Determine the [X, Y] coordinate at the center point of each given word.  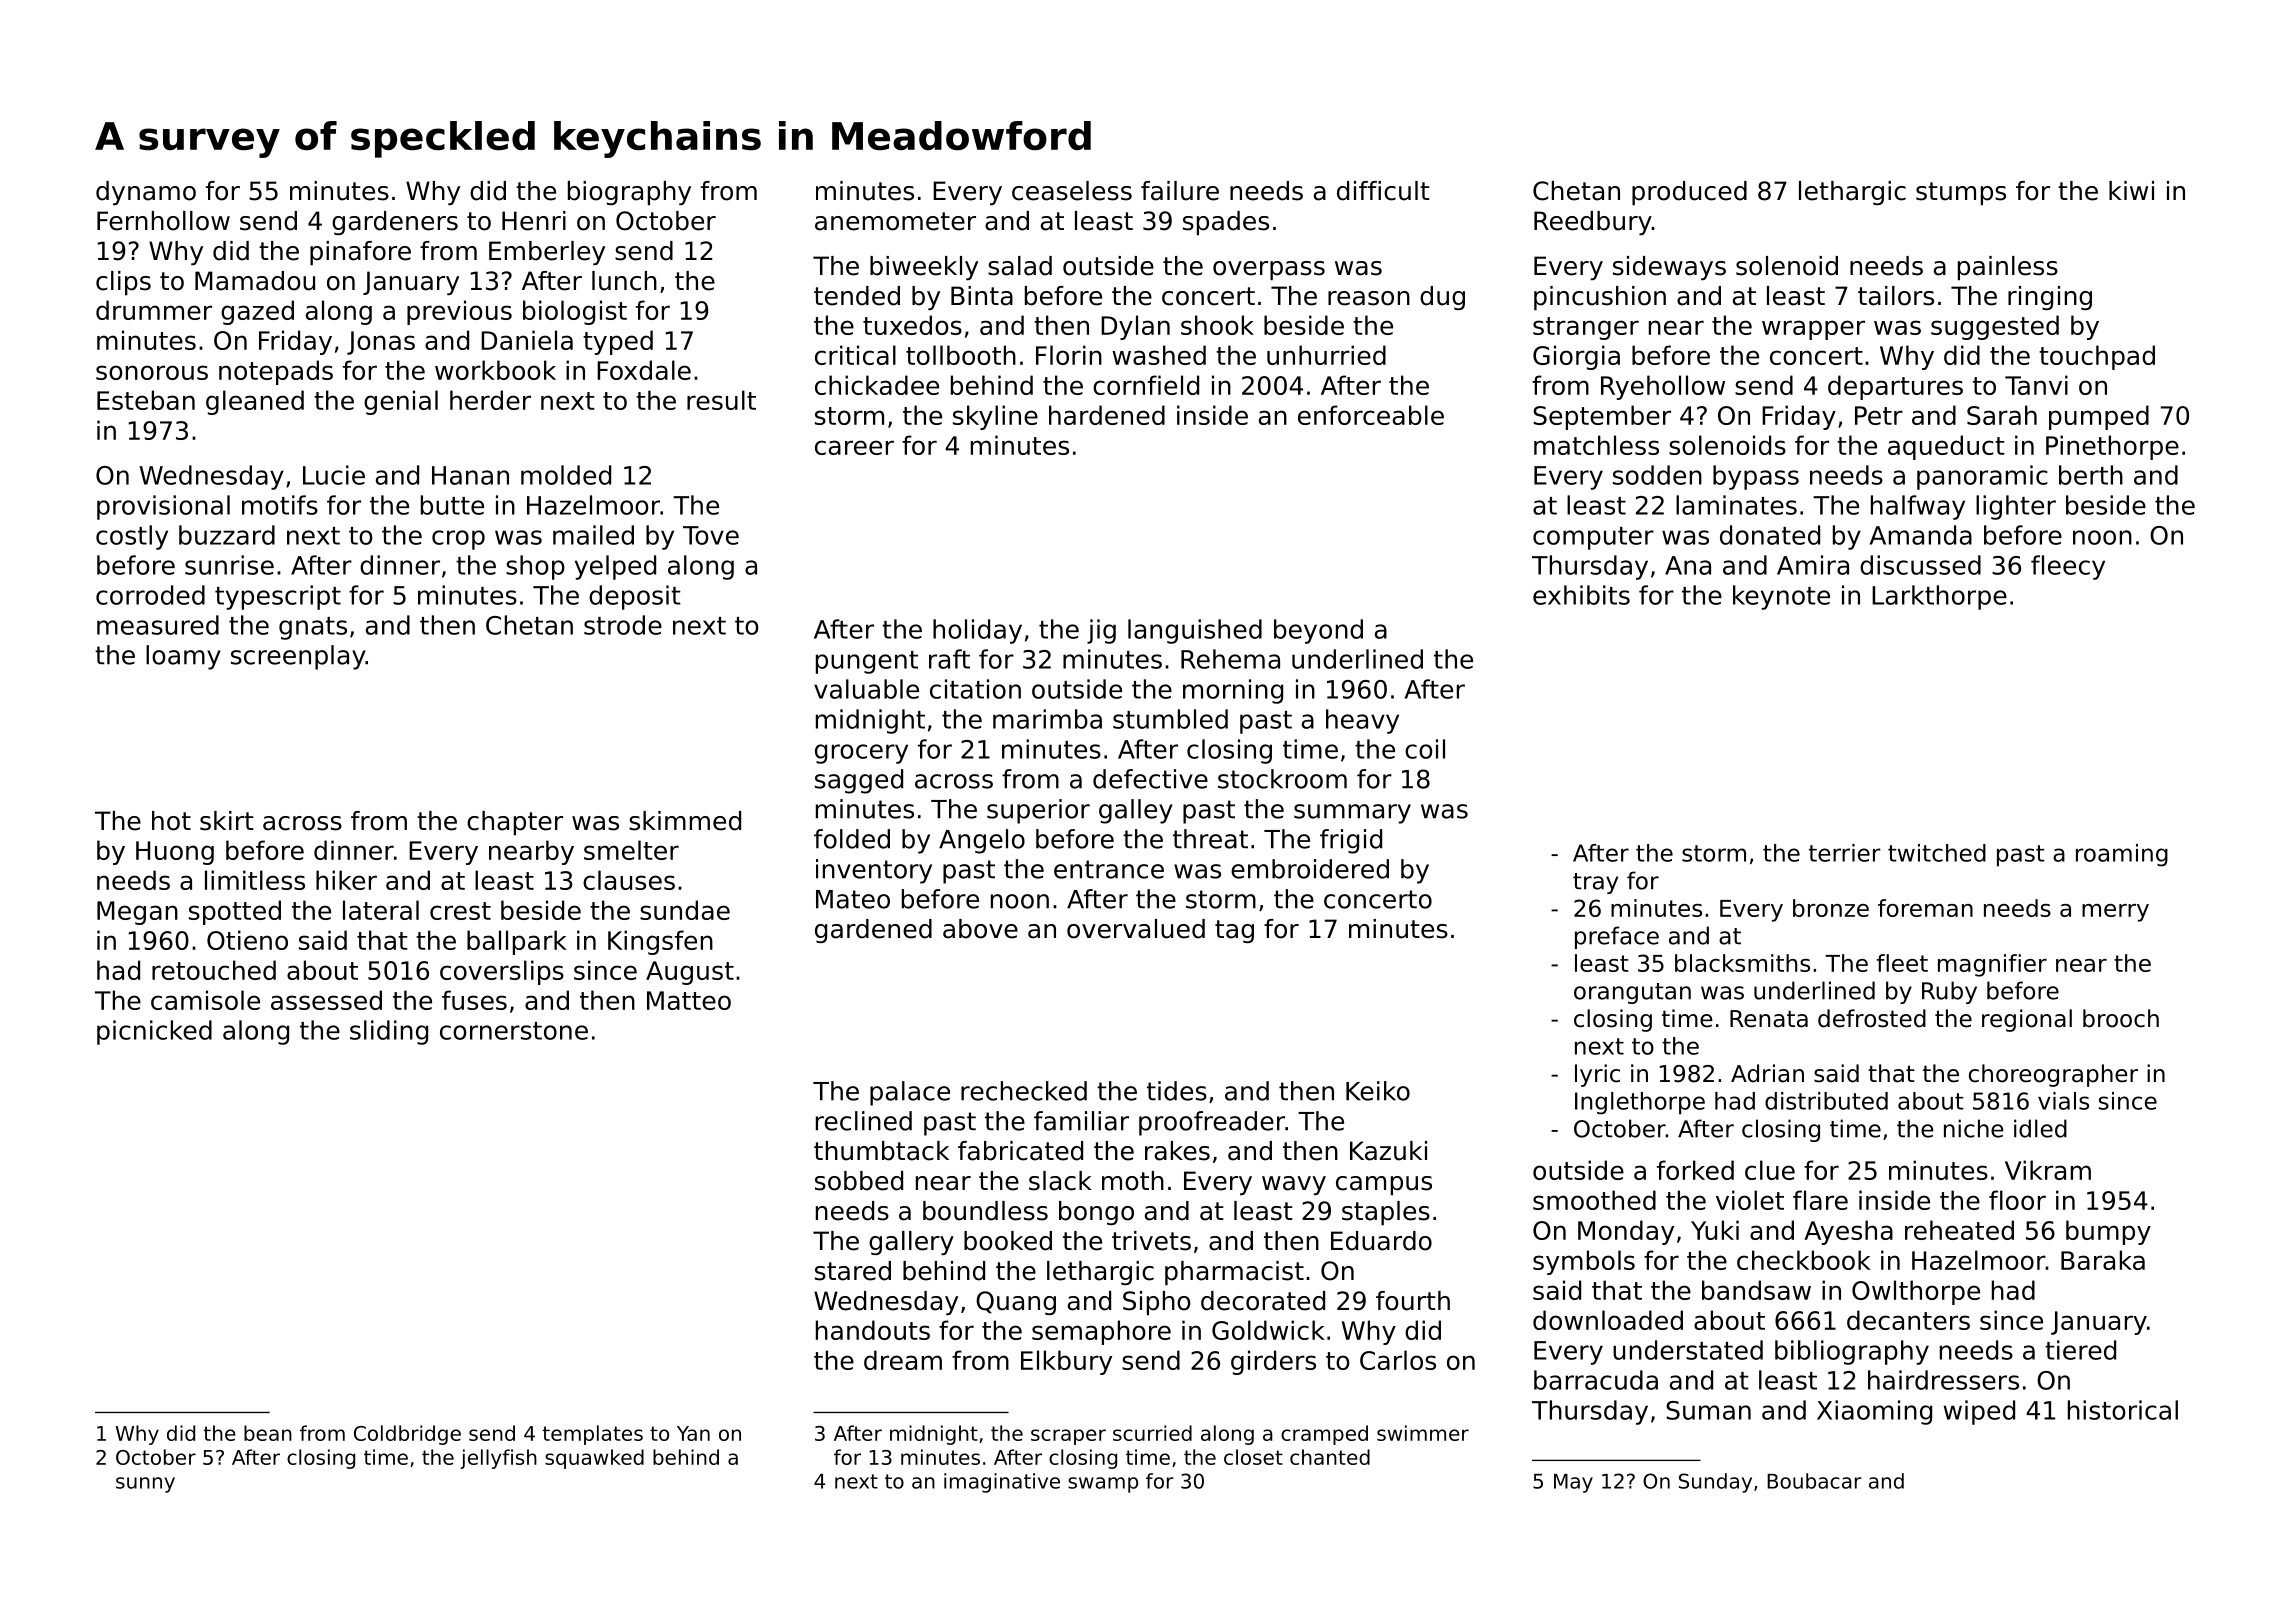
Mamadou [255, 281]
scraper [1068, 1437]
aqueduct [1946, 447]
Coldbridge [407, 1435]
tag [1234, 931]
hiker [346, 880]
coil [1425, 749]
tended [857, 296]
